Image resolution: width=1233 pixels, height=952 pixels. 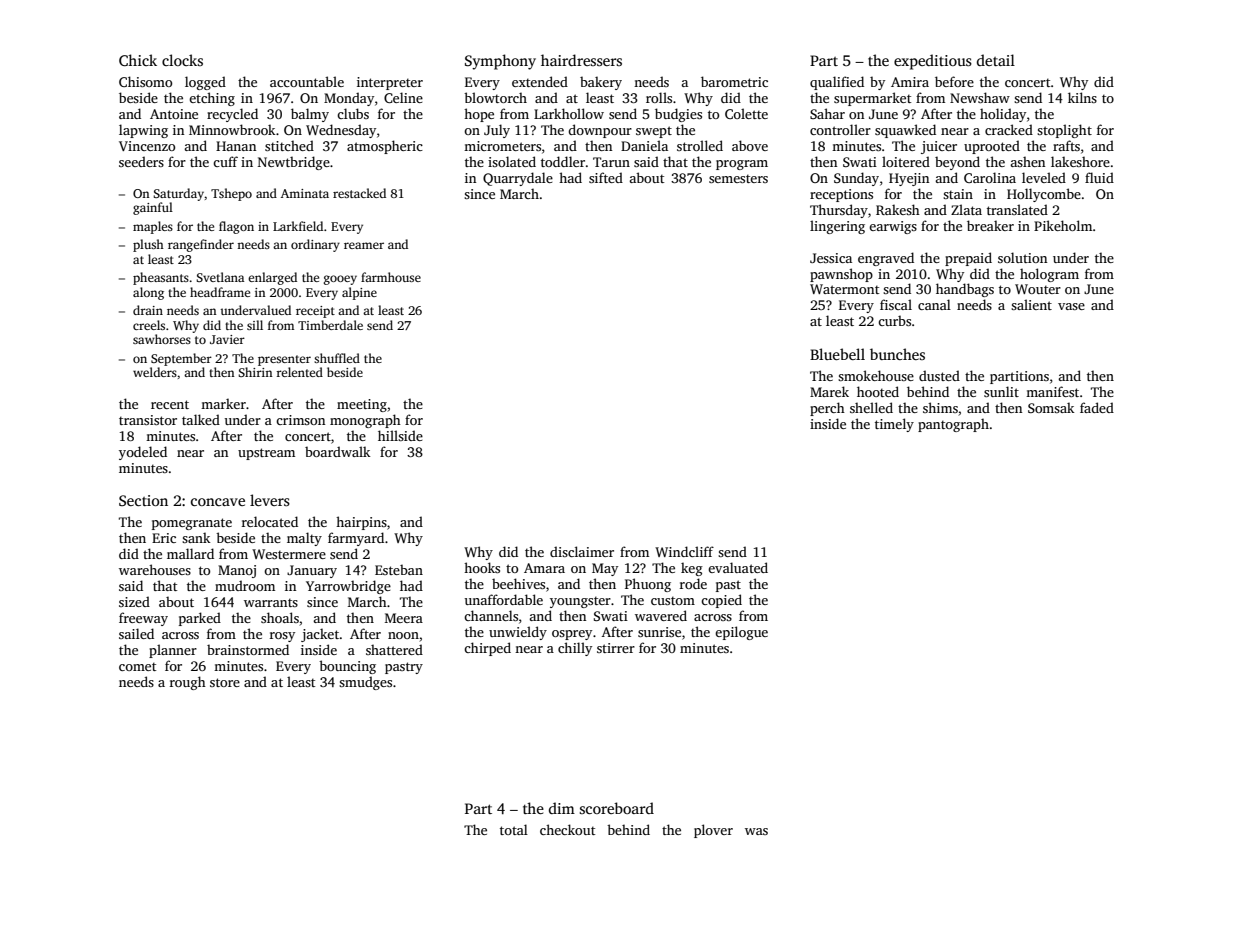 What do you see at coordinates (161, 278) in the screenshot?
I see `pheasants` at bounding box center [161, 278].
